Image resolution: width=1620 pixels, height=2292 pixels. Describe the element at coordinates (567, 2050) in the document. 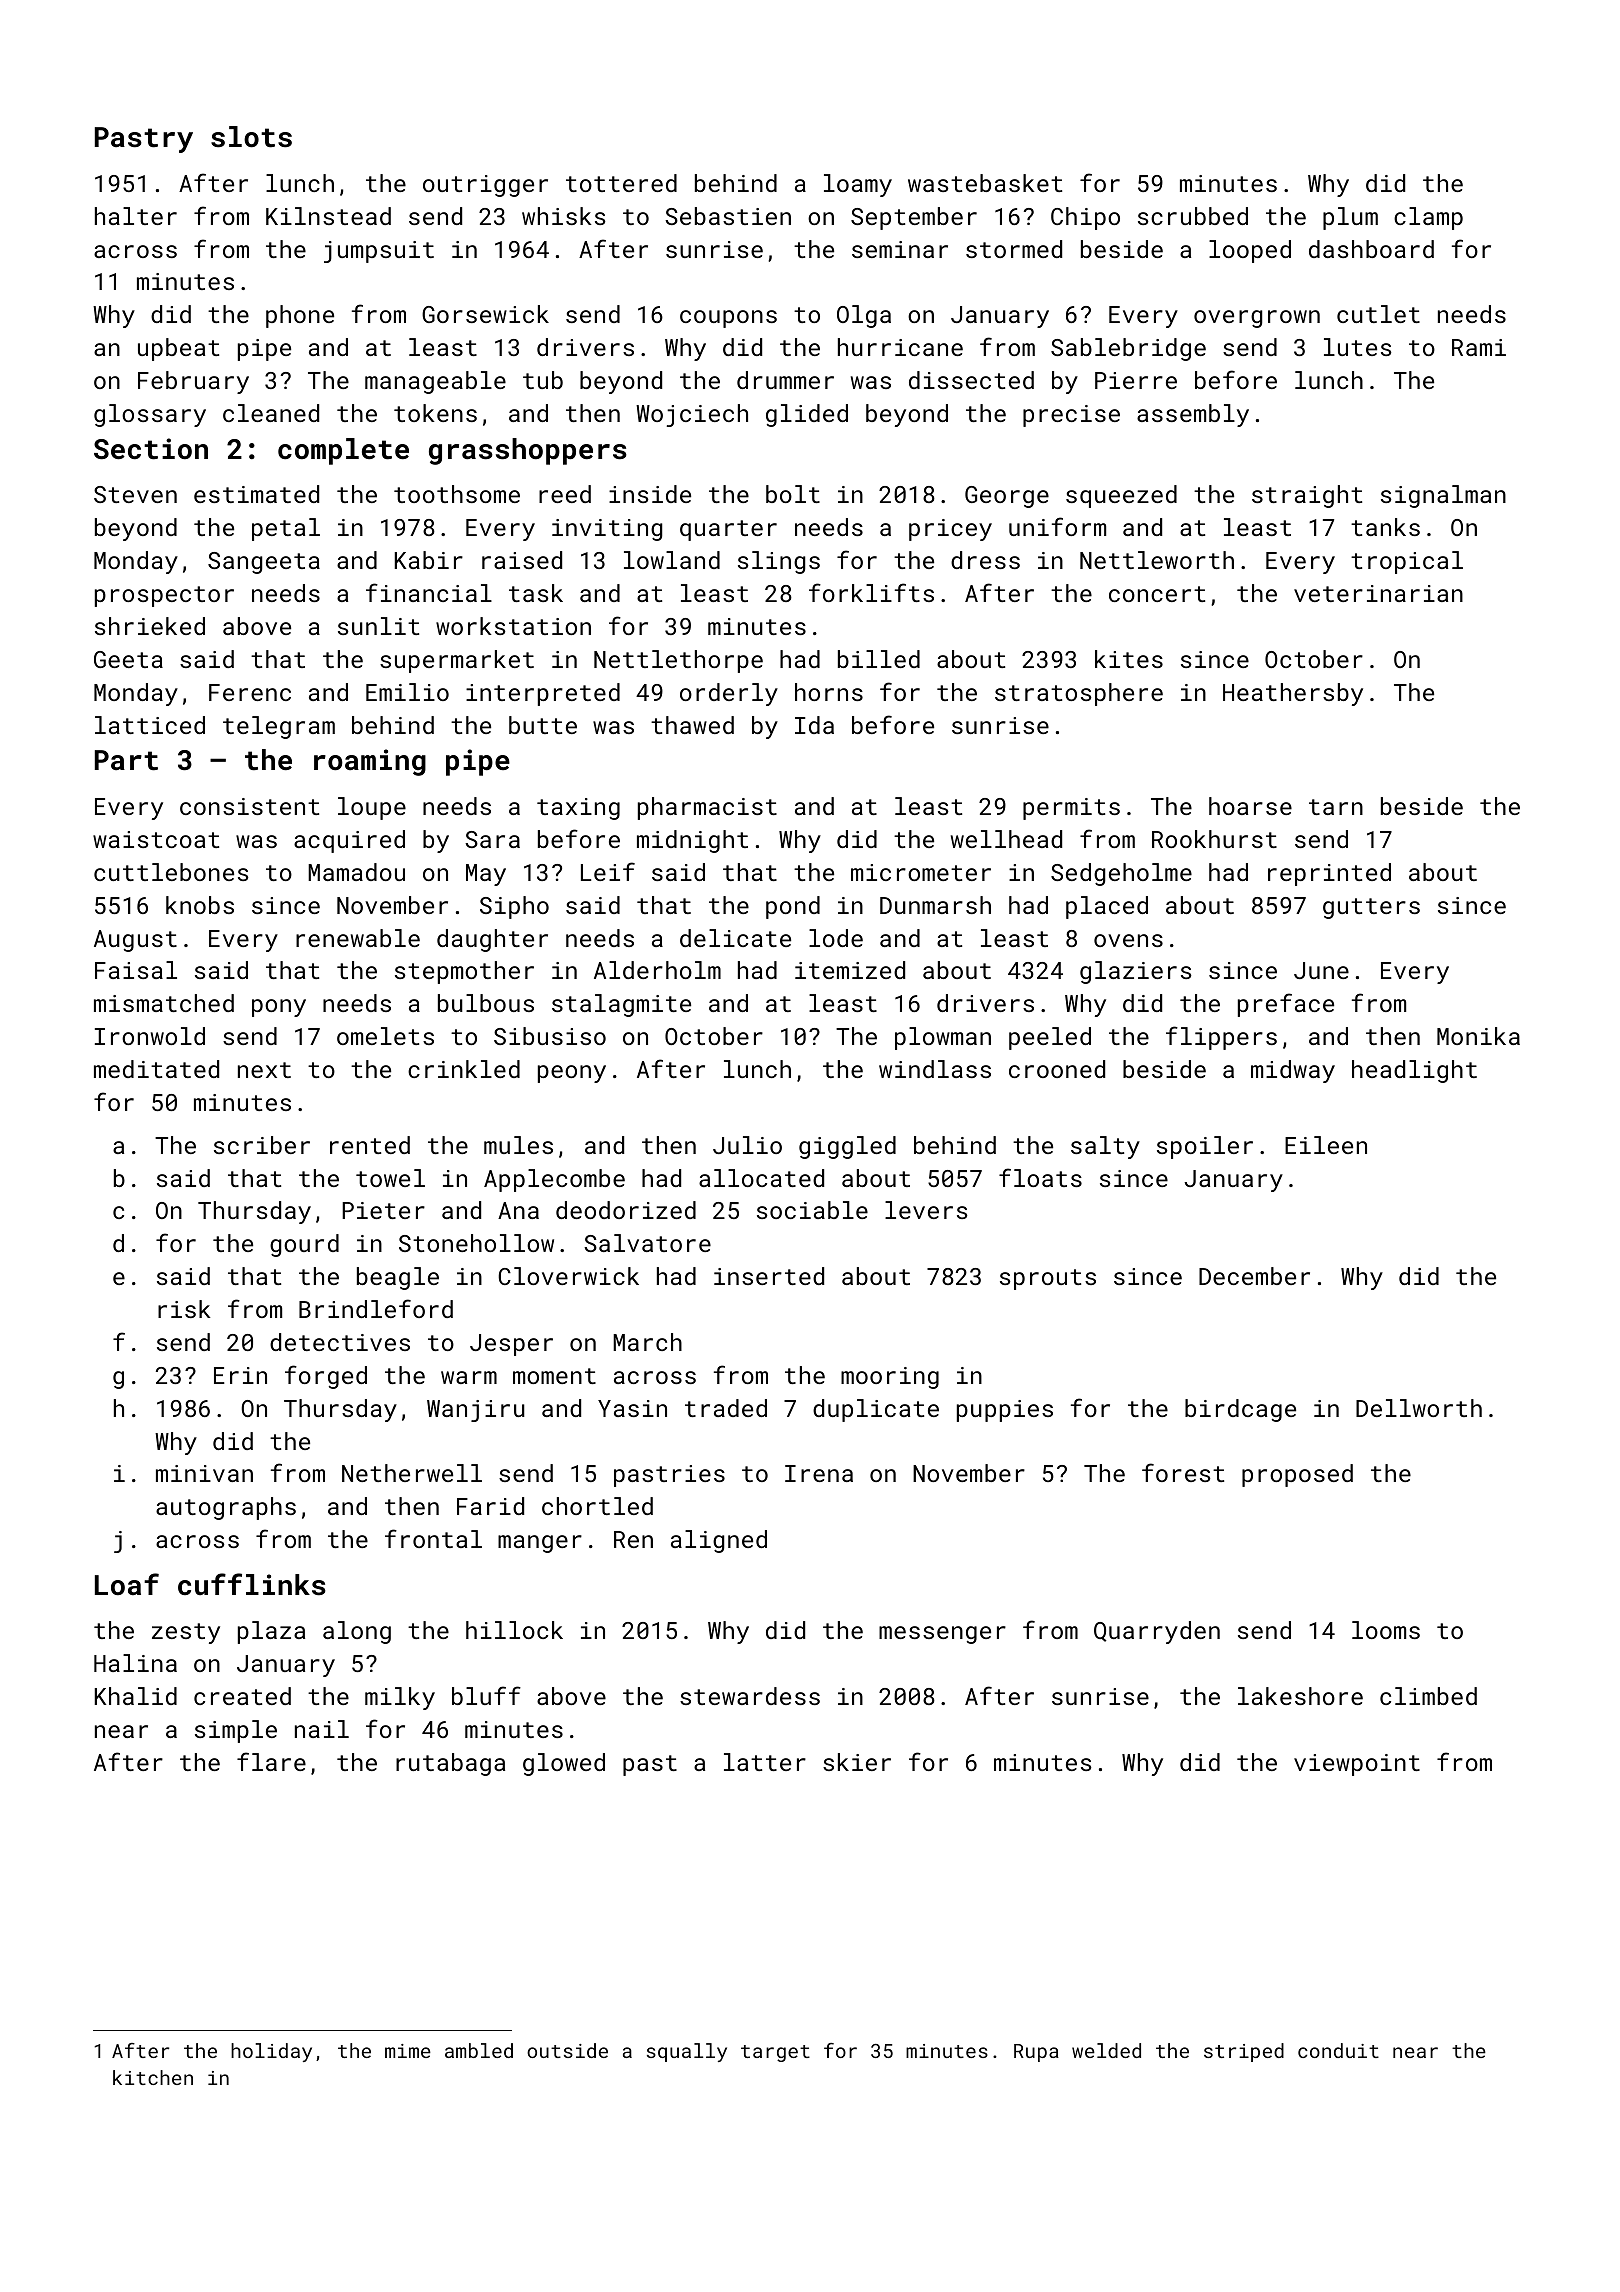

I see `outside` at that location.
